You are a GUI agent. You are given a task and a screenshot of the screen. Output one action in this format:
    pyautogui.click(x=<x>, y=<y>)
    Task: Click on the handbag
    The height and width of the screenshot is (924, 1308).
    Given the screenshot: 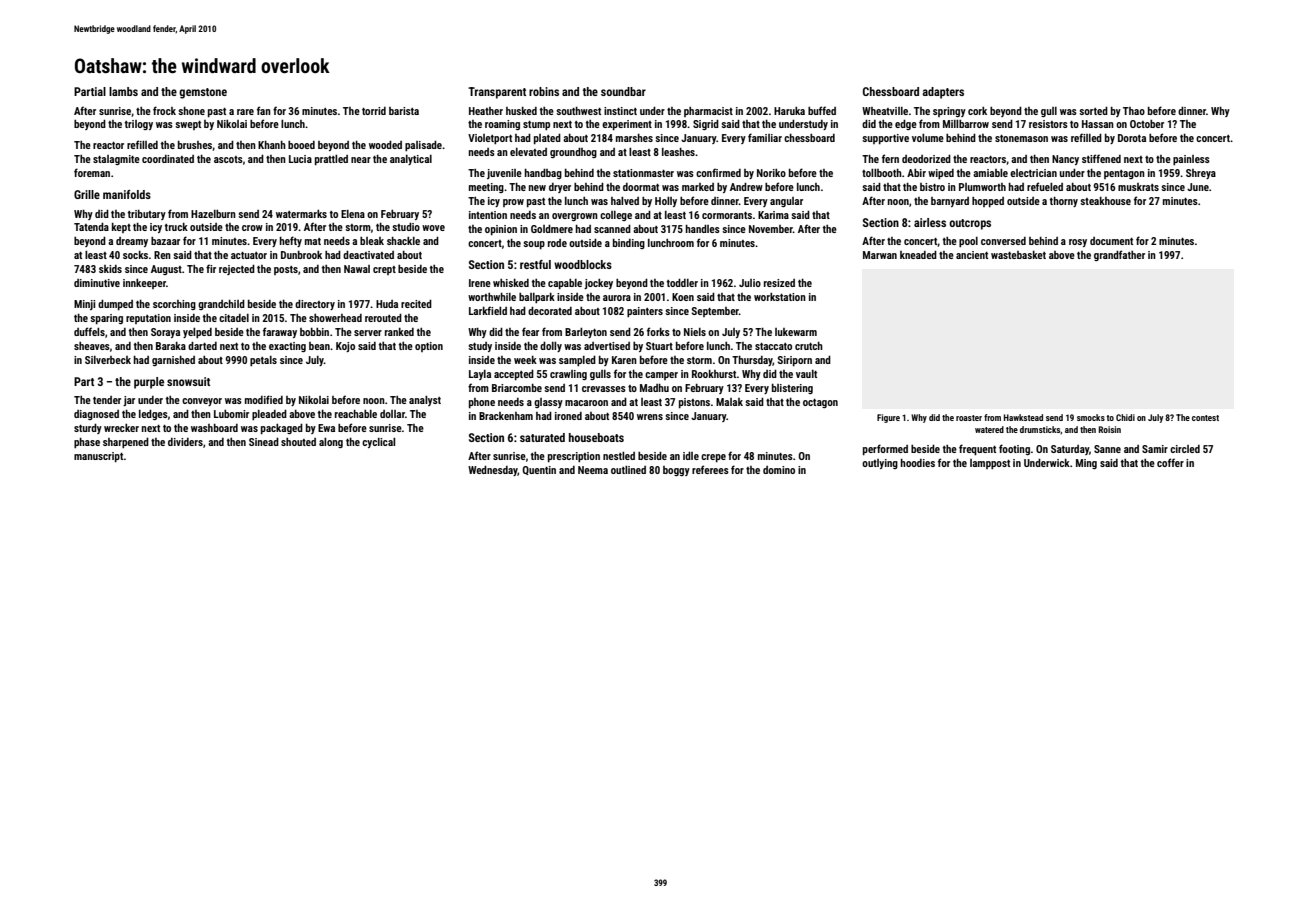 What is the action you would take?
    pyautogui.click(x=543, y=174)
